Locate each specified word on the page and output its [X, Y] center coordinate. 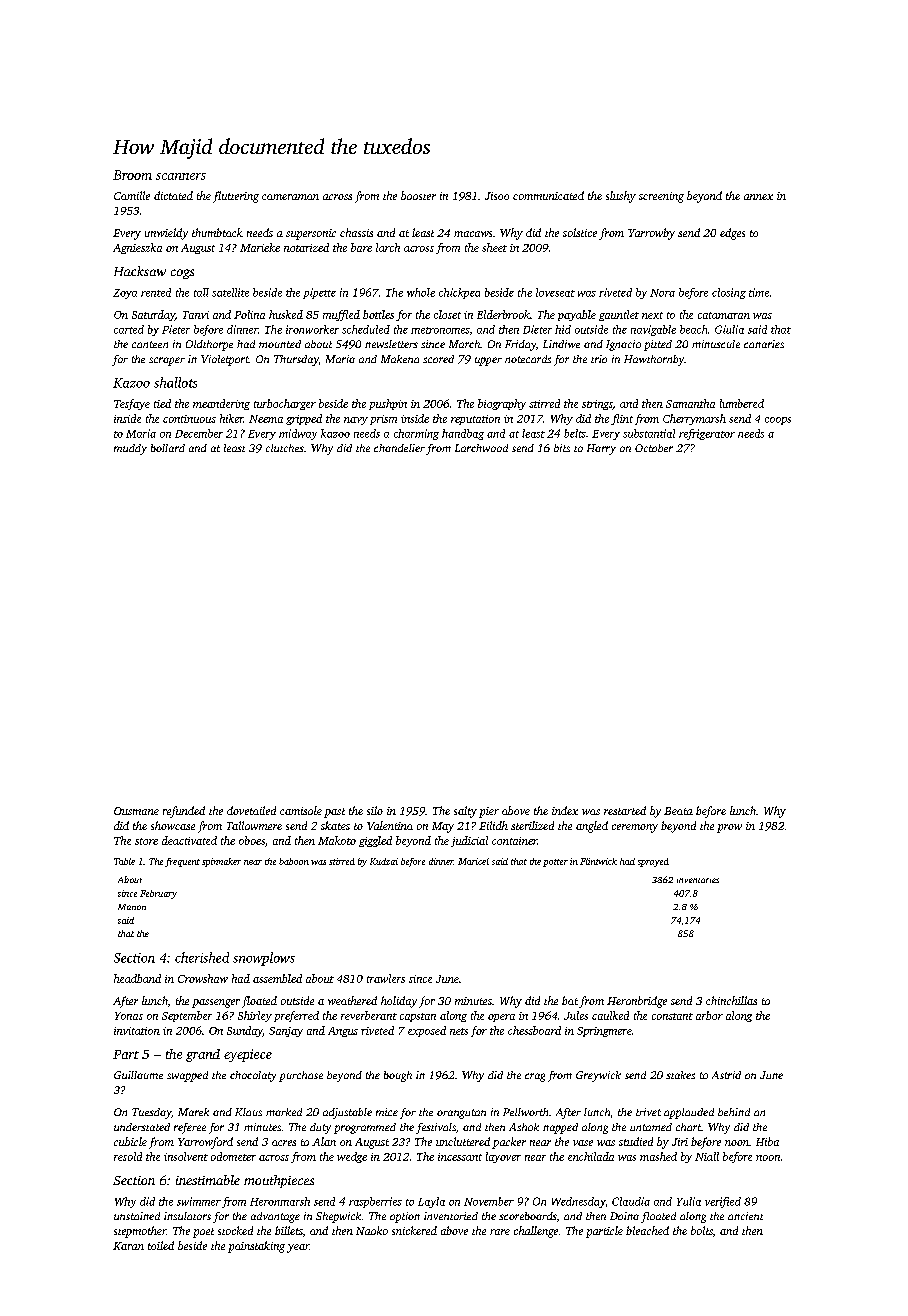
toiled [161, 1245]
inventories [698, 880]
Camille [132, 195]
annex [758, 197]
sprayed [653, 862]
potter [555, 863]
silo [375, 810]
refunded [184, 812]
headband [137, 978]
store [146, 841]
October [654, 448]
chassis [356, 232]
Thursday [296, 360]
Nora [662, 293]
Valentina [390, 825]
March [464, 344]
